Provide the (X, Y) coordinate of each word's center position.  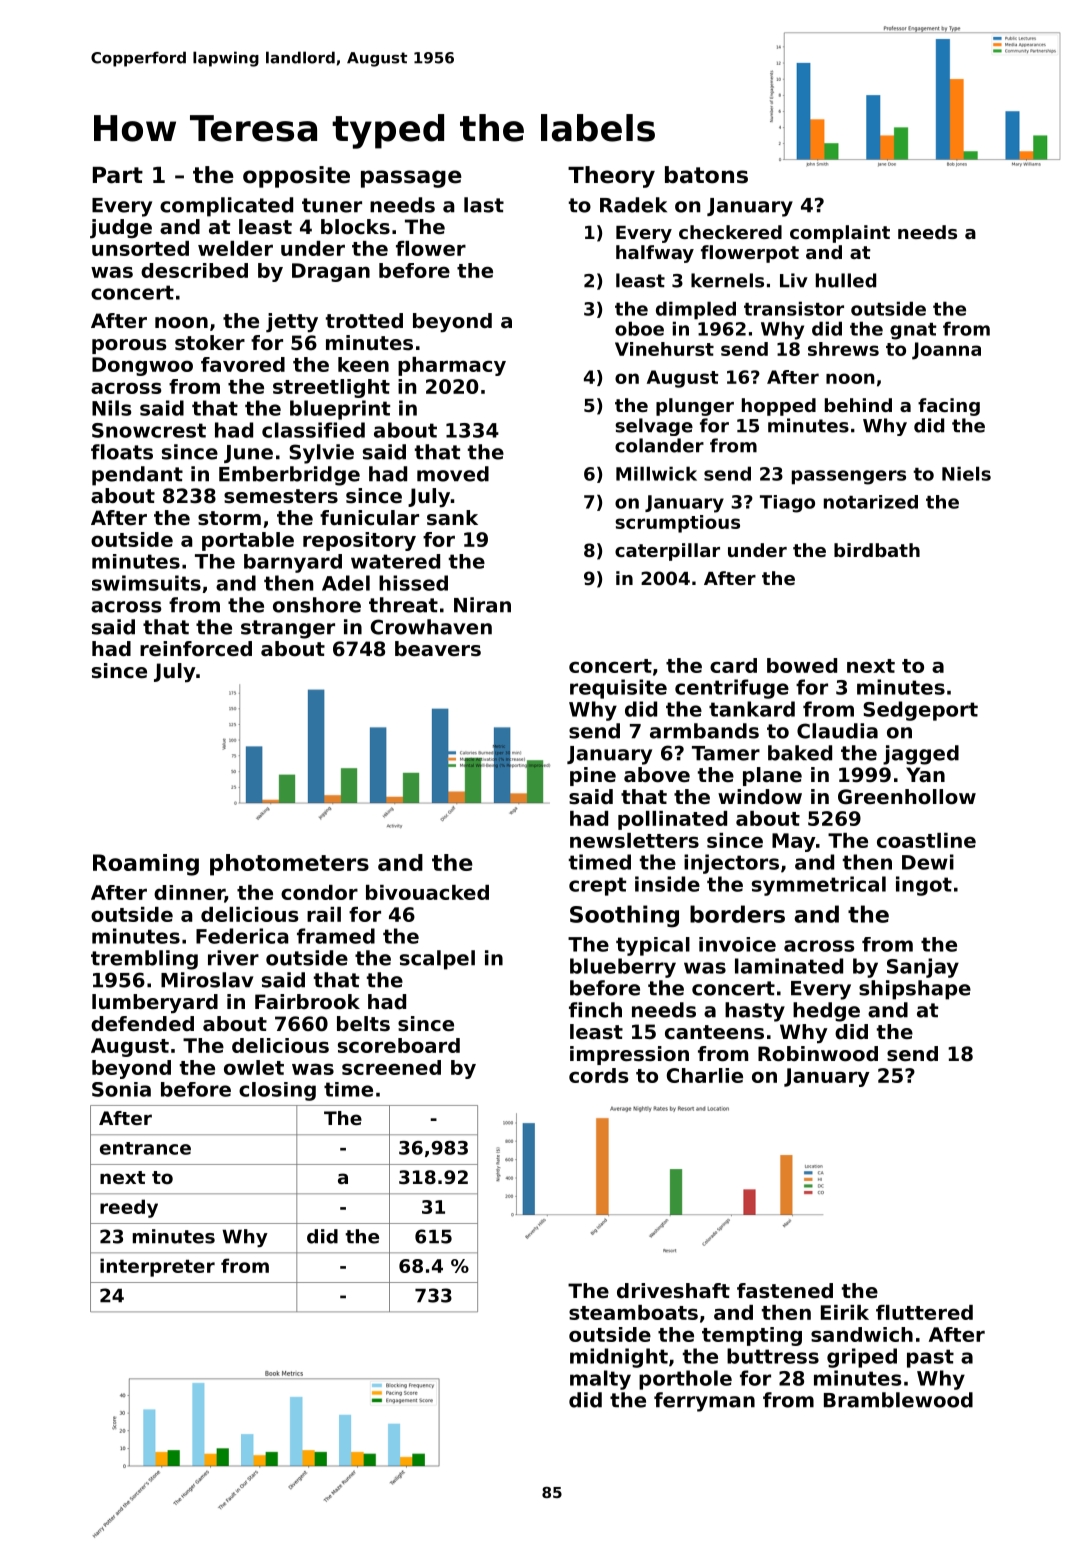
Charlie (705, 1075)
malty (600, 1380)
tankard (752, 709)
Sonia (121, 1089)
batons (706, 175)
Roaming (146, 865)
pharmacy (452, 366)
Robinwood (818, 1054)
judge (121, 228)
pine (593, 776)
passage (411, 179)
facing (949, 407)
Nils (112, 408)
